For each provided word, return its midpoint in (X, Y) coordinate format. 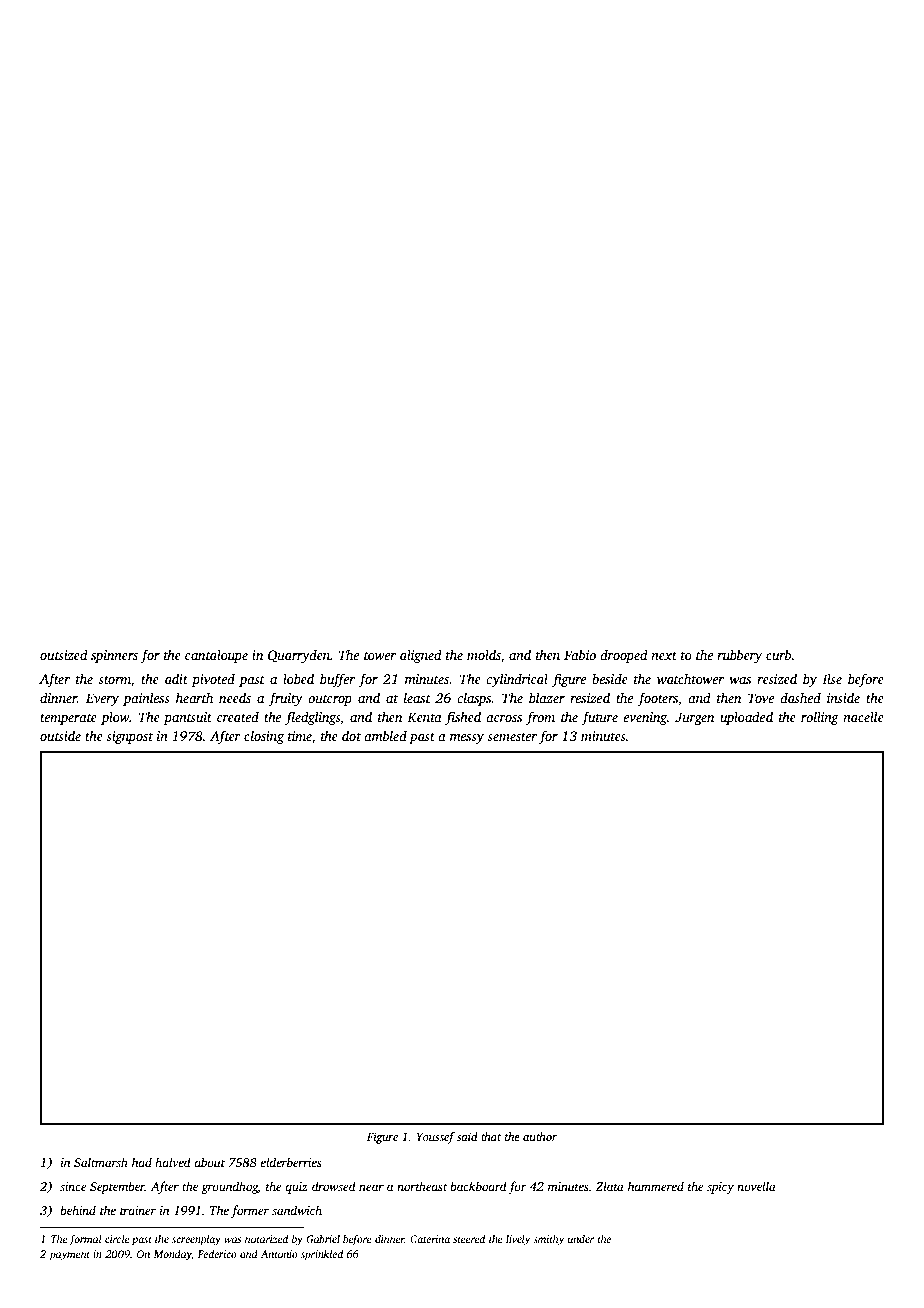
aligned (421, 656)
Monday (172, 1255)
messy (467, 739)
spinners (114, 656)
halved (173, 1162)
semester (512, 737)
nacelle (863, 716)
